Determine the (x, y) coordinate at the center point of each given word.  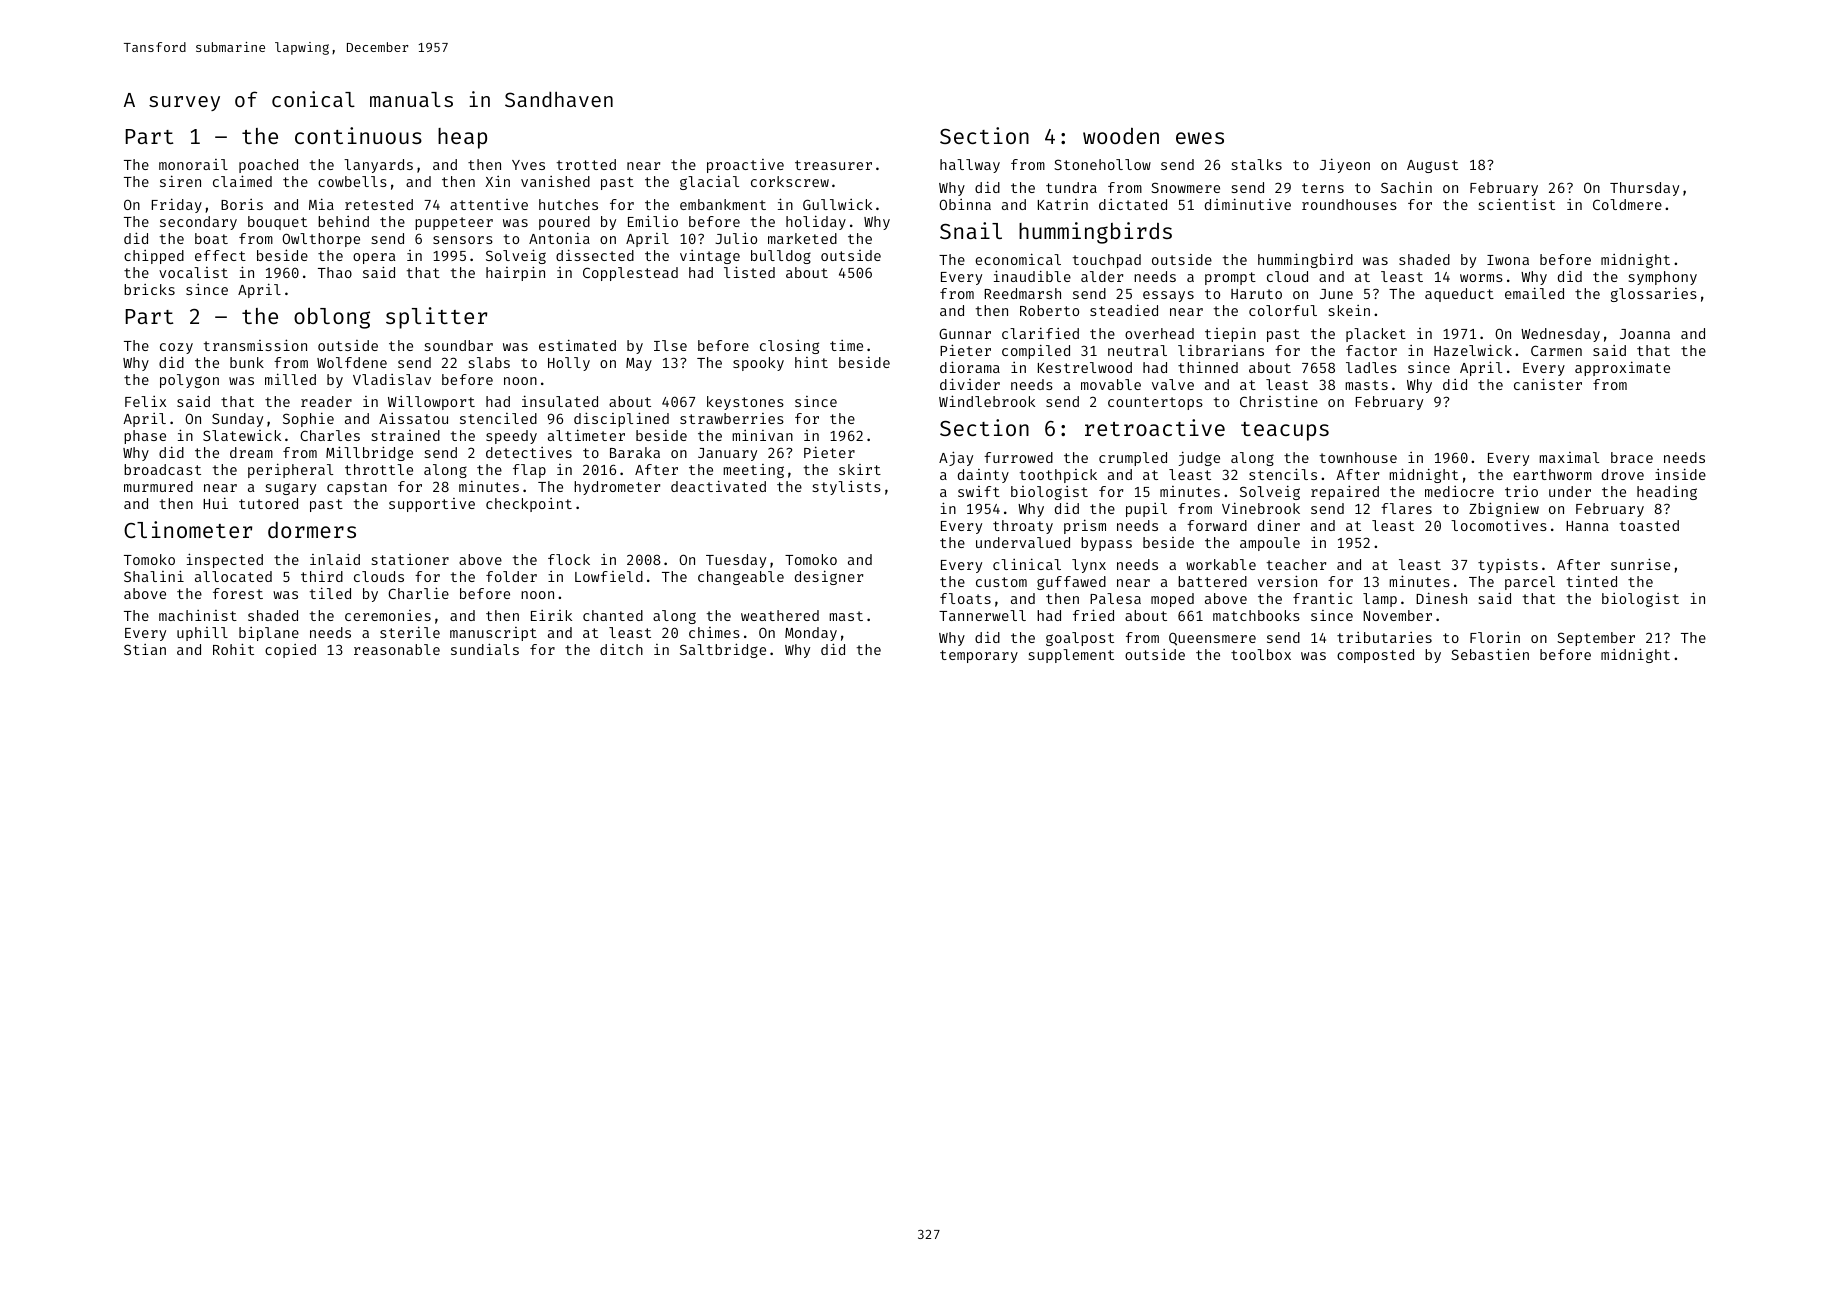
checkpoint (529, 505)
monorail (193, 164)
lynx (1089, 566)
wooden (1121, 136)
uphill (202, 634)
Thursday (1644, 189)
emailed (1534, 293)
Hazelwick (1473, 350)
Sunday (237, 420)
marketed (802, 238)
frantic (1322, 598)
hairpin (515, 273)
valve (1173, 384)
